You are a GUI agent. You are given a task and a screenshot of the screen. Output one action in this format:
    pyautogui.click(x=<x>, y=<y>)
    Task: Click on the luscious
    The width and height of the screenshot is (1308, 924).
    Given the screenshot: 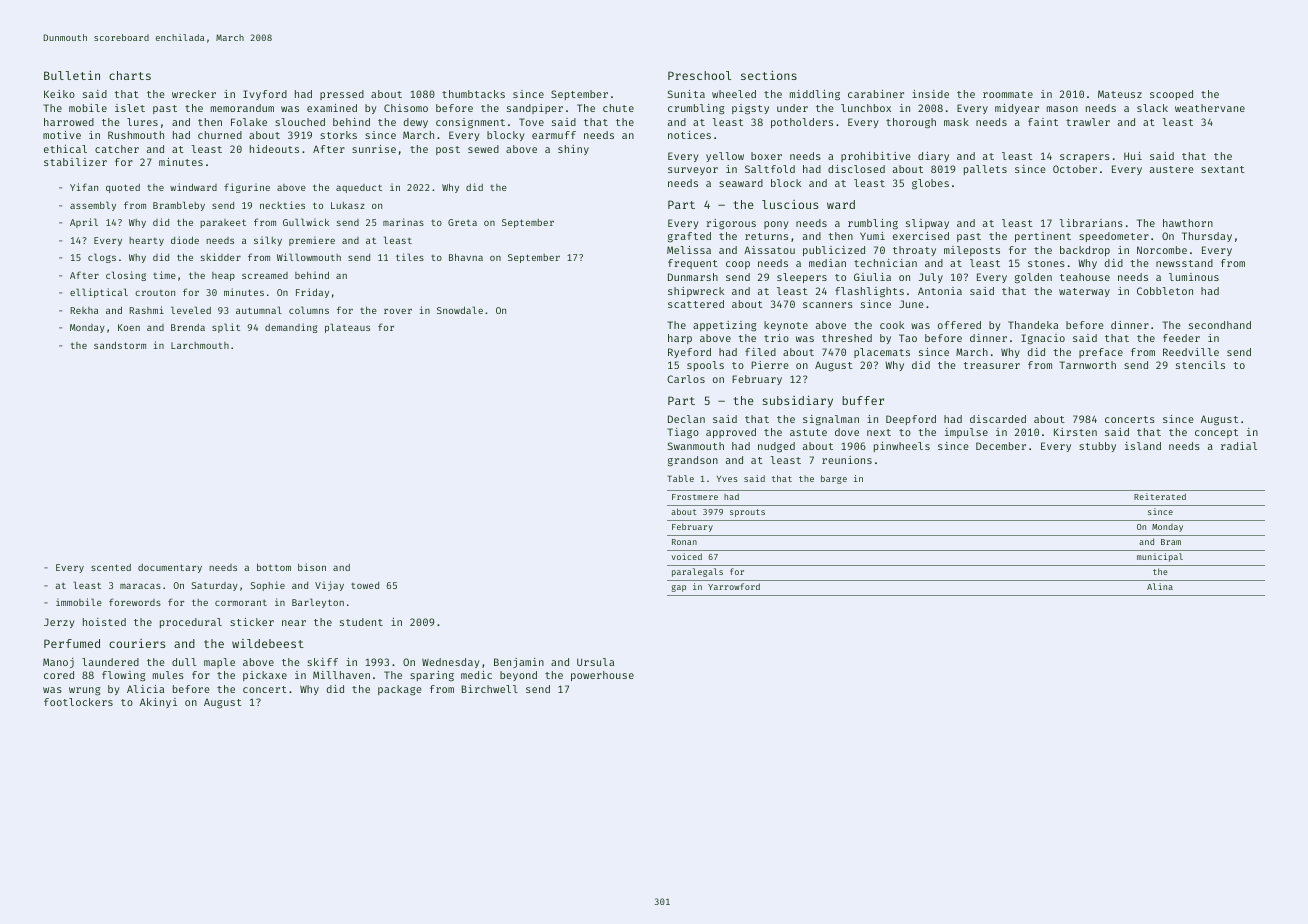 What is the action you would take?
    pyautogui.click(x=790, y=204)
